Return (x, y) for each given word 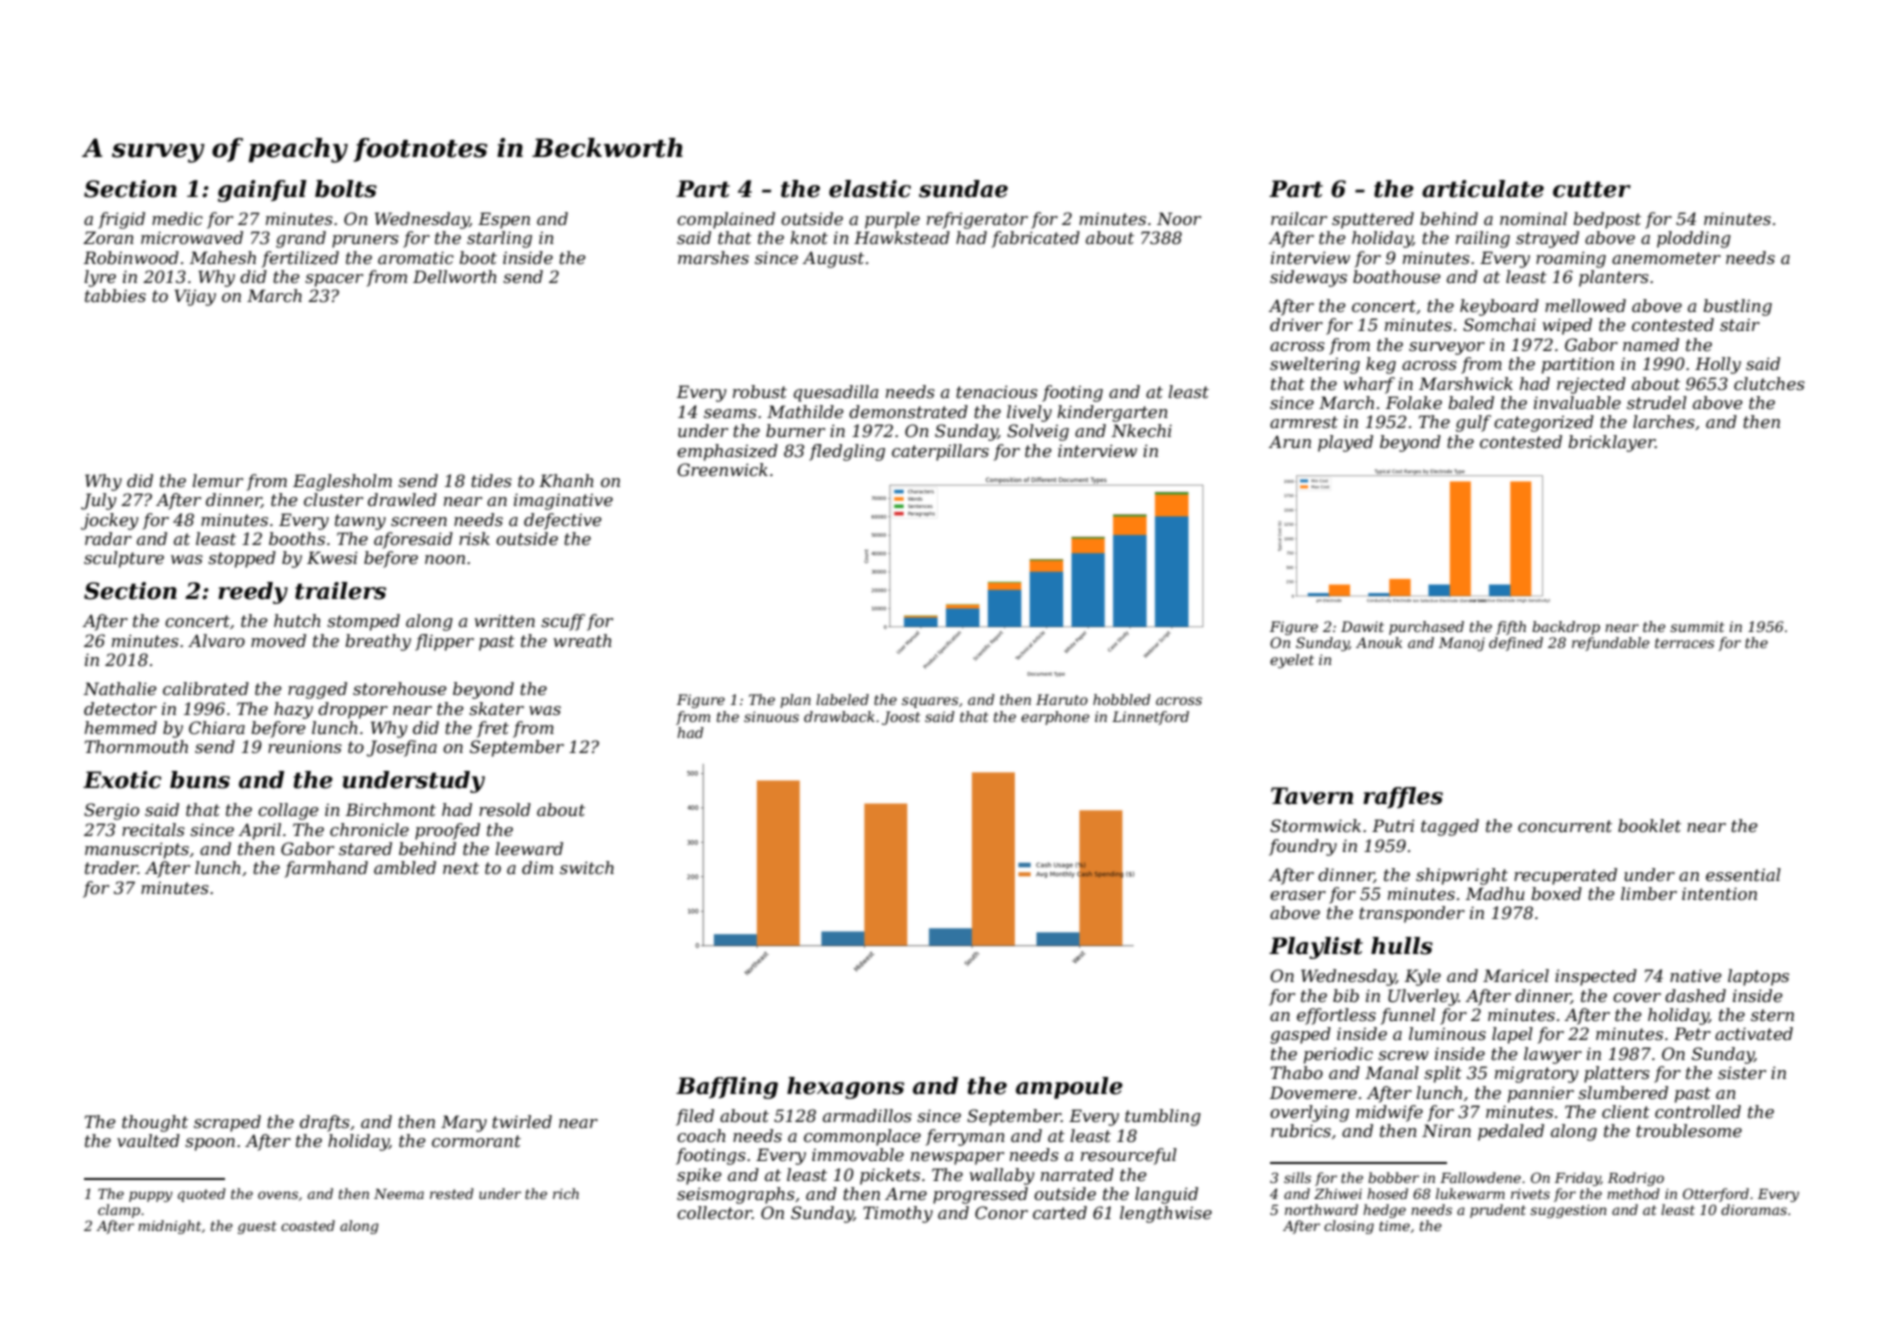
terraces (1684, 643)
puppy (151, 1196)
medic (177, 218)
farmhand (326, 869)
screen (419, 521)
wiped (1567, 326)
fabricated (1036, 239)
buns (200, 780)
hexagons (845, 1088)
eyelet (1292, 661)
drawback (839, 716)
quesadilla (836, 393)
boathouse (1397, 276)
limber (1649, 893)
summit (1697, 626)
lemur (217, 480)
